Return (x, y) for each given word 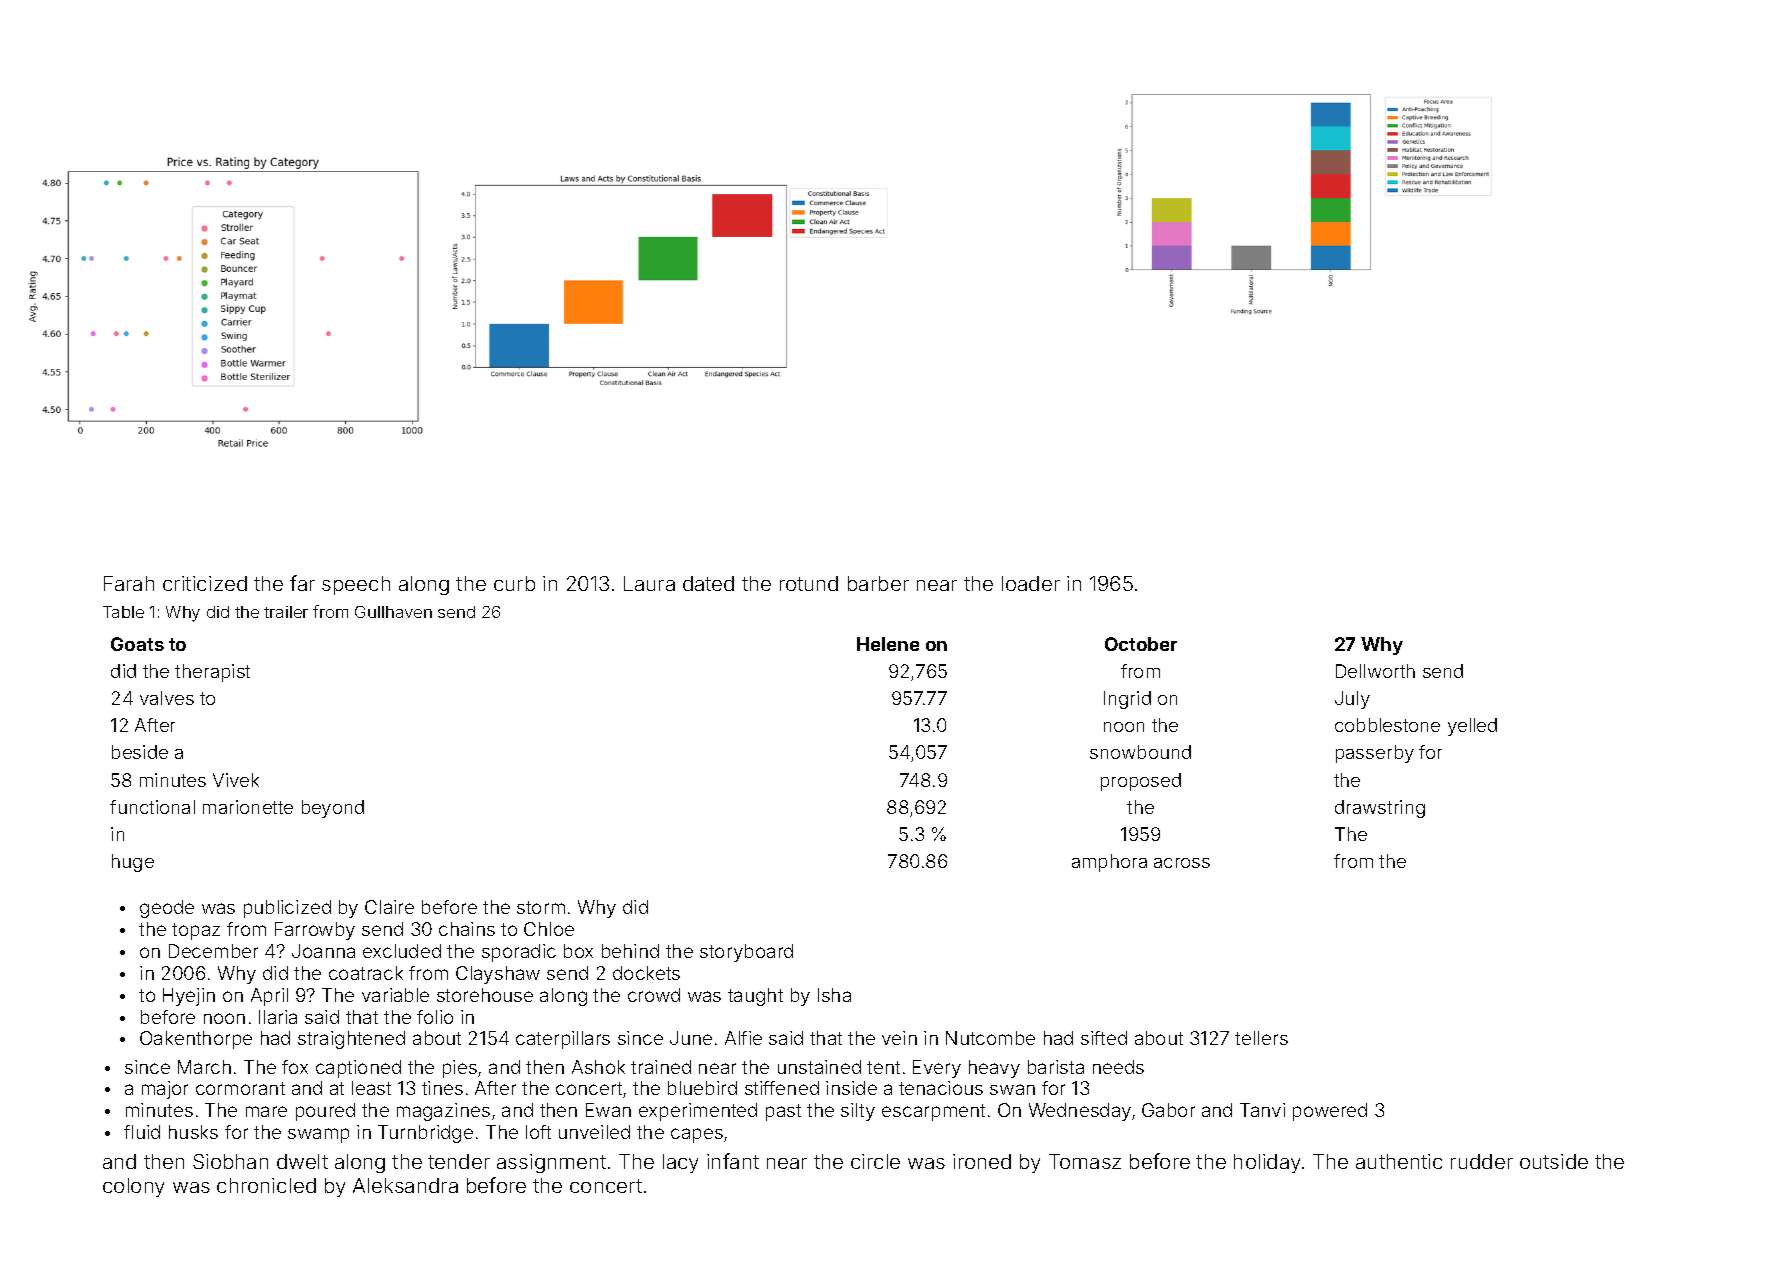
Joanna (323, 951)
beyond (333, 809)
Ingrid (1127, 700)
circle (875, 1161)
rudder (1482, 1161)
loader (1031, 583)
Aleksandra (405, 1185)
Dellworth (1375, 671)
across (1182, 863)
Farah (129, 583)
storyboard (746, 953)
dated (708, 583)
